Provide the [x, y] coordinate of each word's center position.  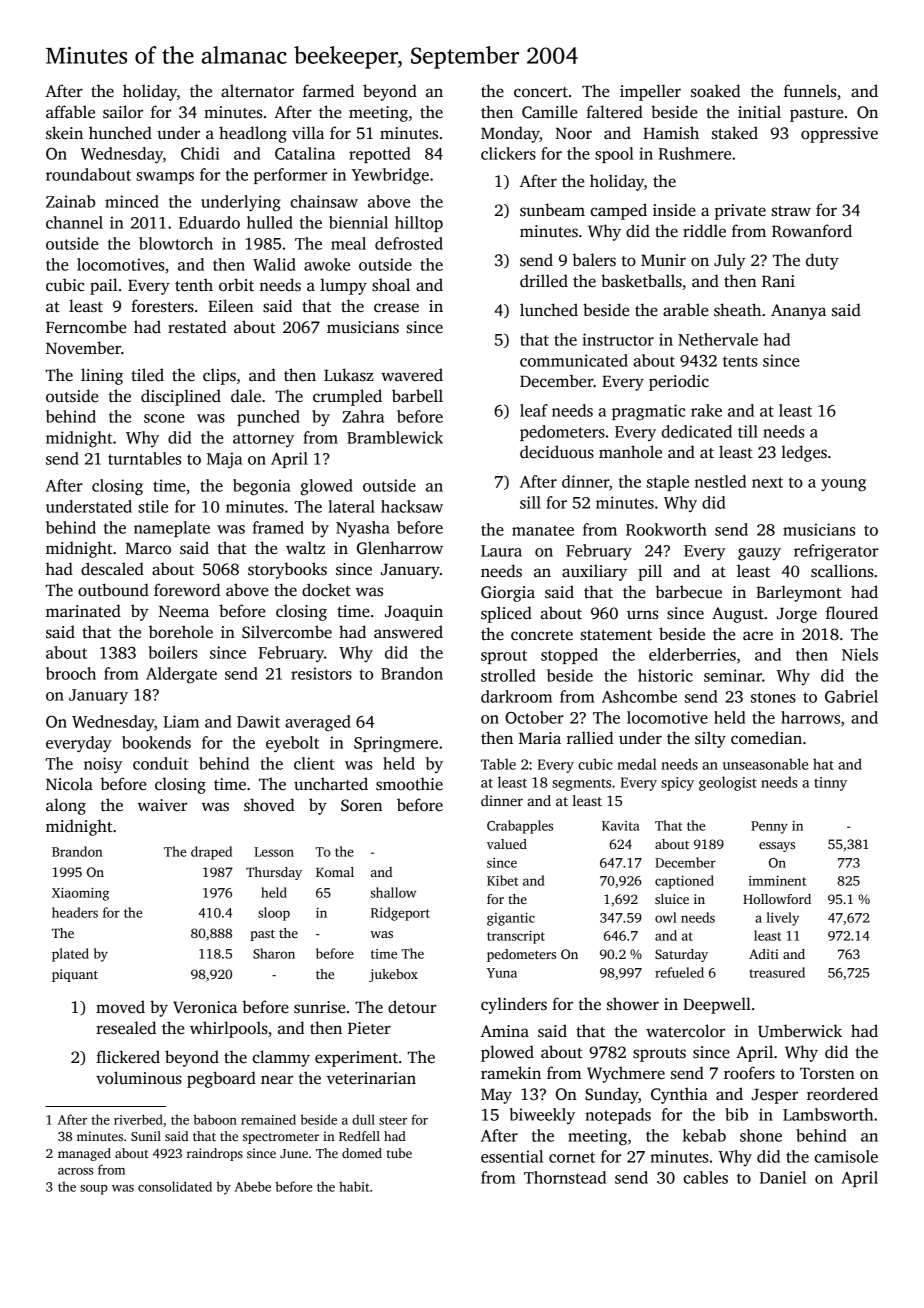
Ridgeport [400, 914]
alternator [257, 90]
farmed [328, 90]
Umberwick [800, 1031]
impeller [650, 92]
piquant [75, 975]
